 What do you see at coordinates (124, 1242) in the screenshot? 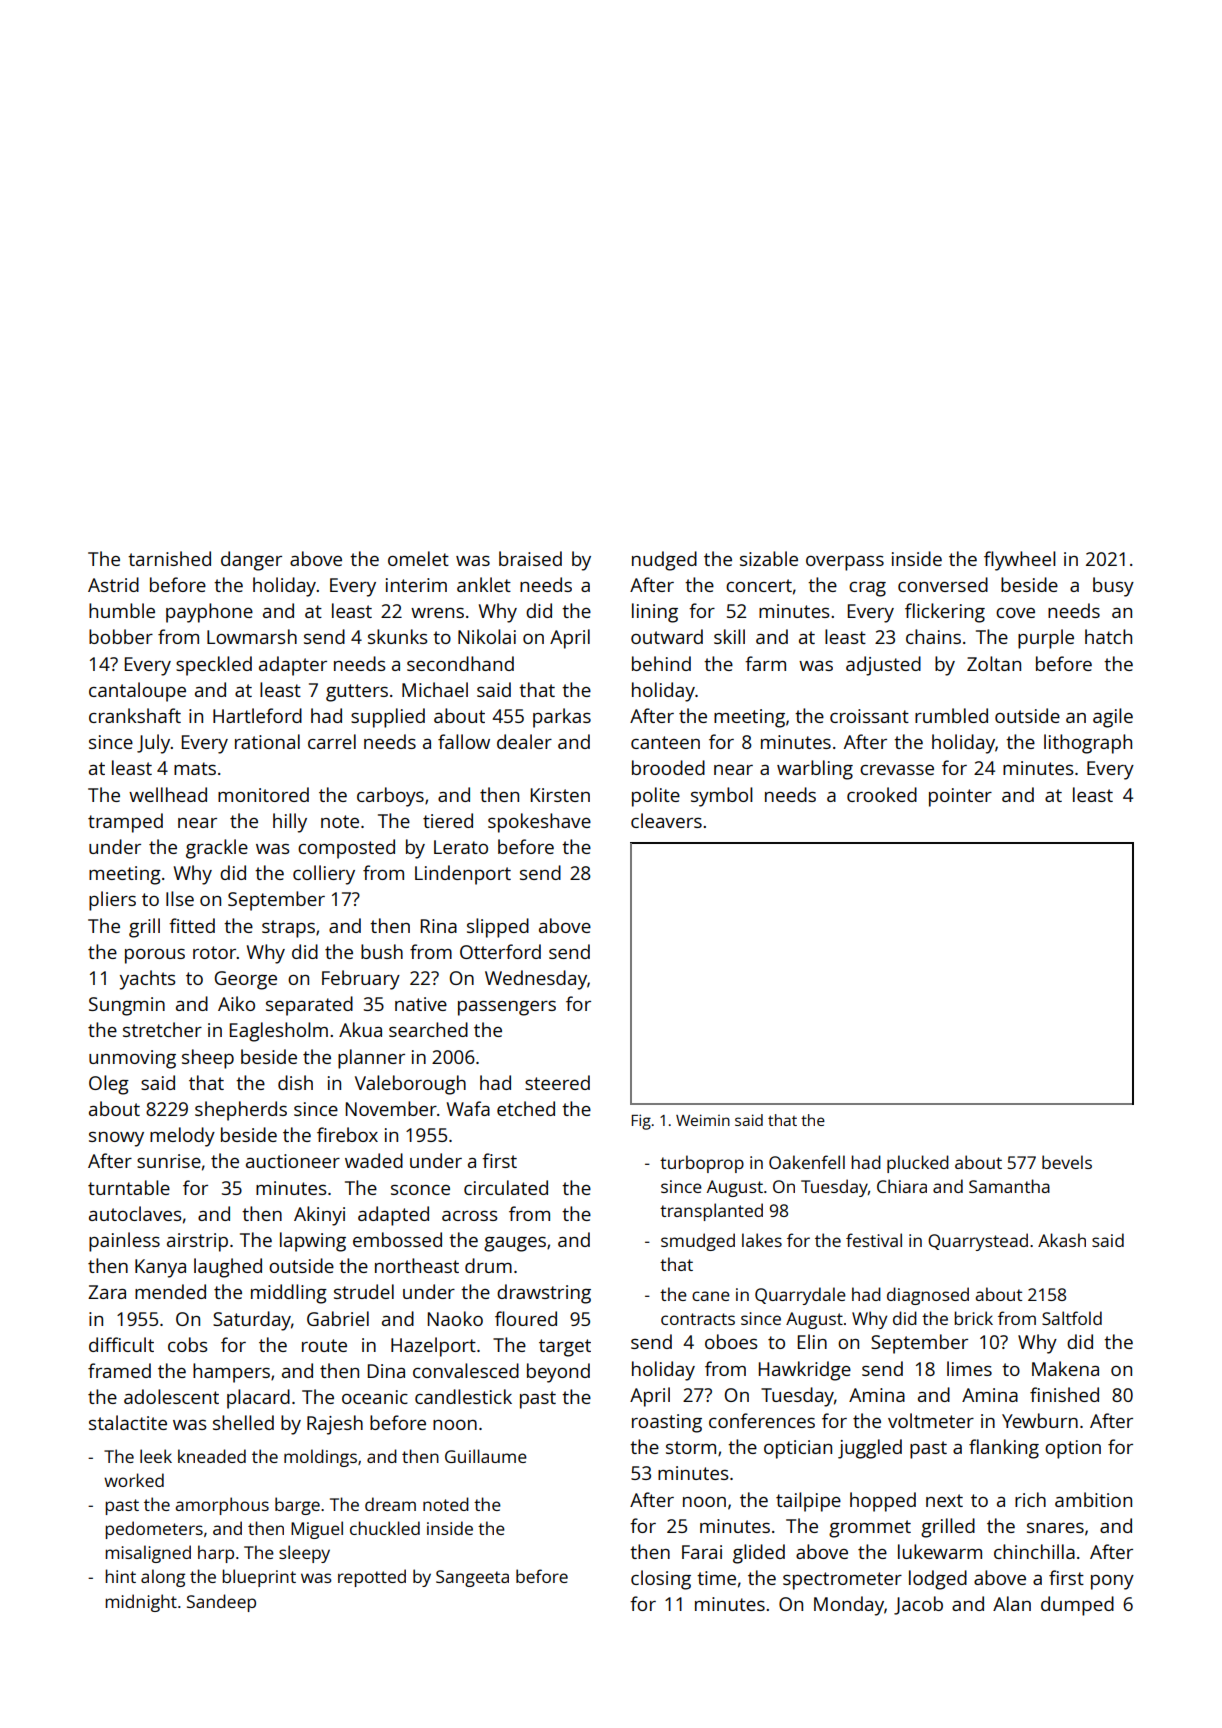
I see `painless` at bounding box center [124, 1242].
